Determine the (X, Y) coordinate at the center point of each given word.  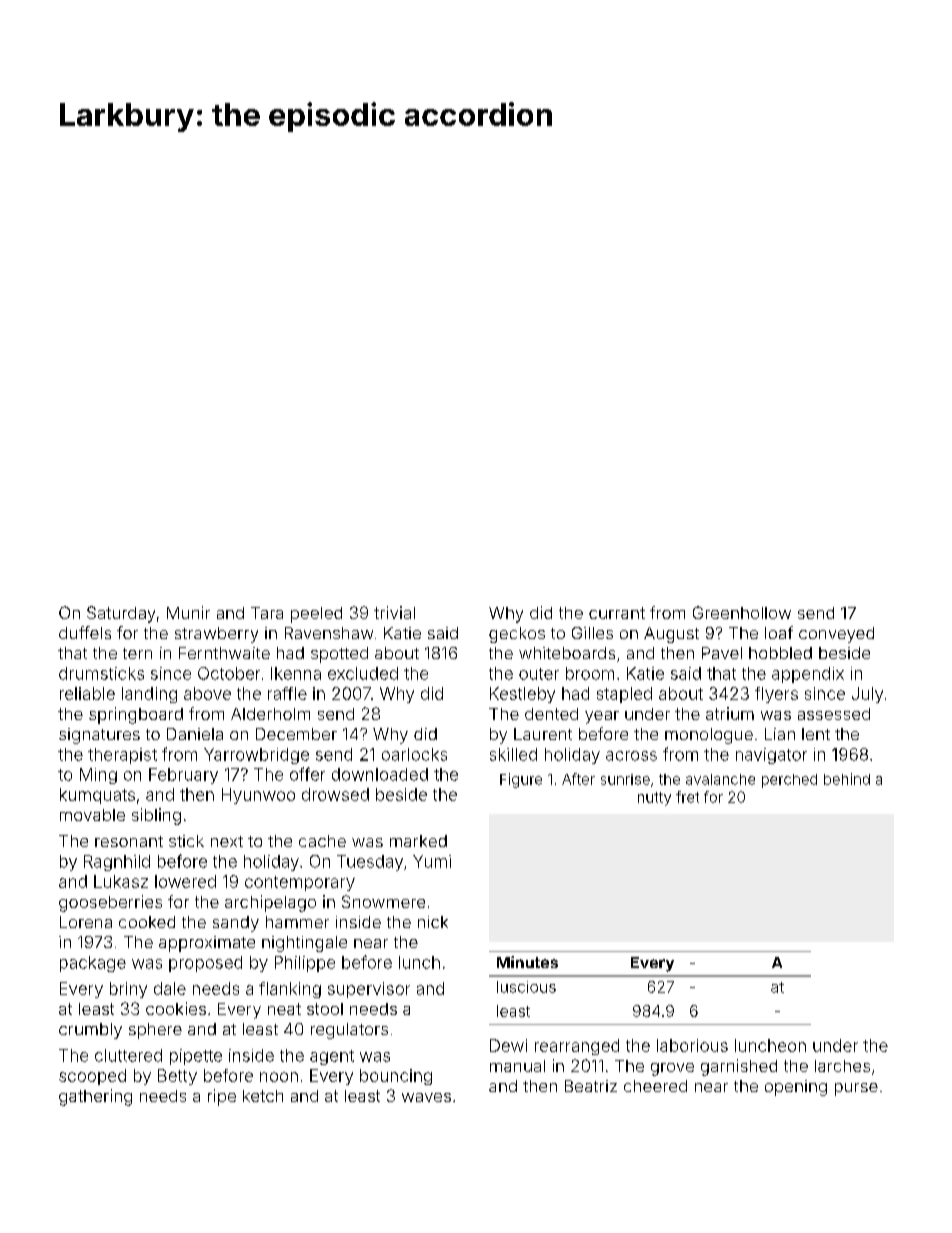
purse (856, 1089)
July (867, 695)
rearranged (577, 1047)
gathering (95, 1097)
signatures (99, 736)
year (602, 717)
